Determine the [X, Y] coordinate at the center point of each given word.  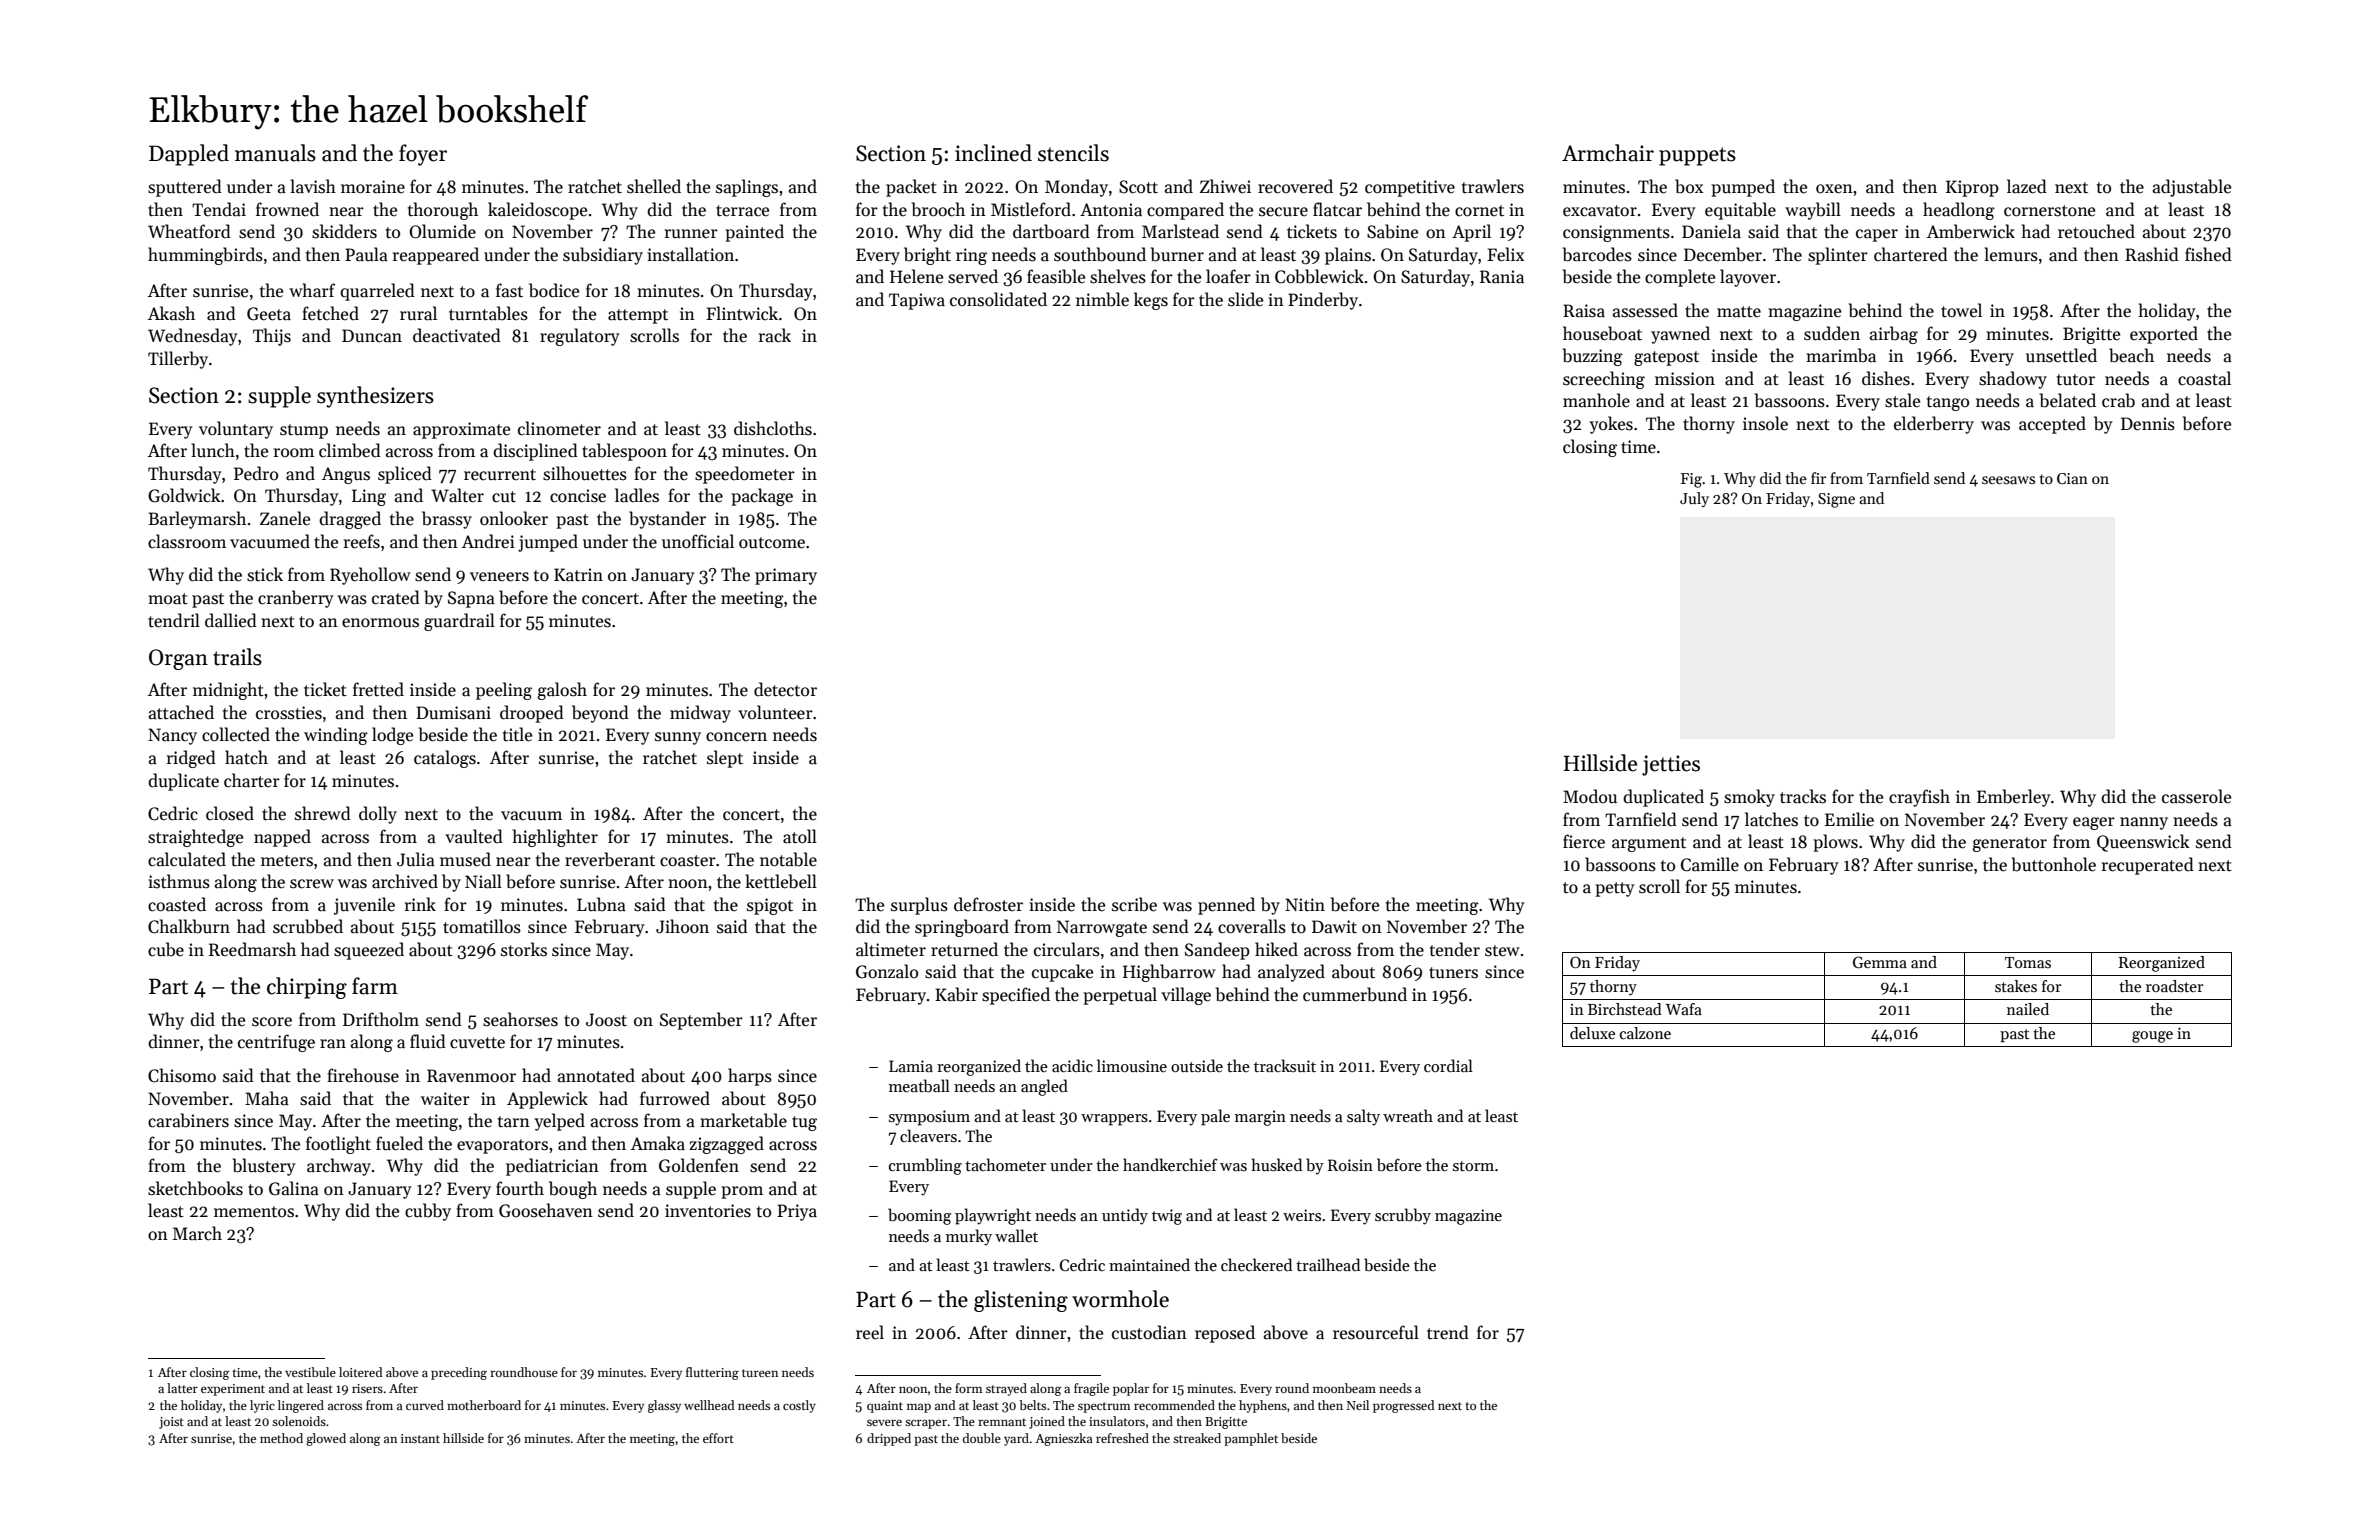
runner [691, 234]
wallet [1016, 1235]
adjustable [2192, 188]
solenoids [299, 1421]
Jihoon [682, 926]
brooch [938, 209]
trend [1448, 1332]
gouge [2152, 1037]
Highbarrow [1169, 973]
